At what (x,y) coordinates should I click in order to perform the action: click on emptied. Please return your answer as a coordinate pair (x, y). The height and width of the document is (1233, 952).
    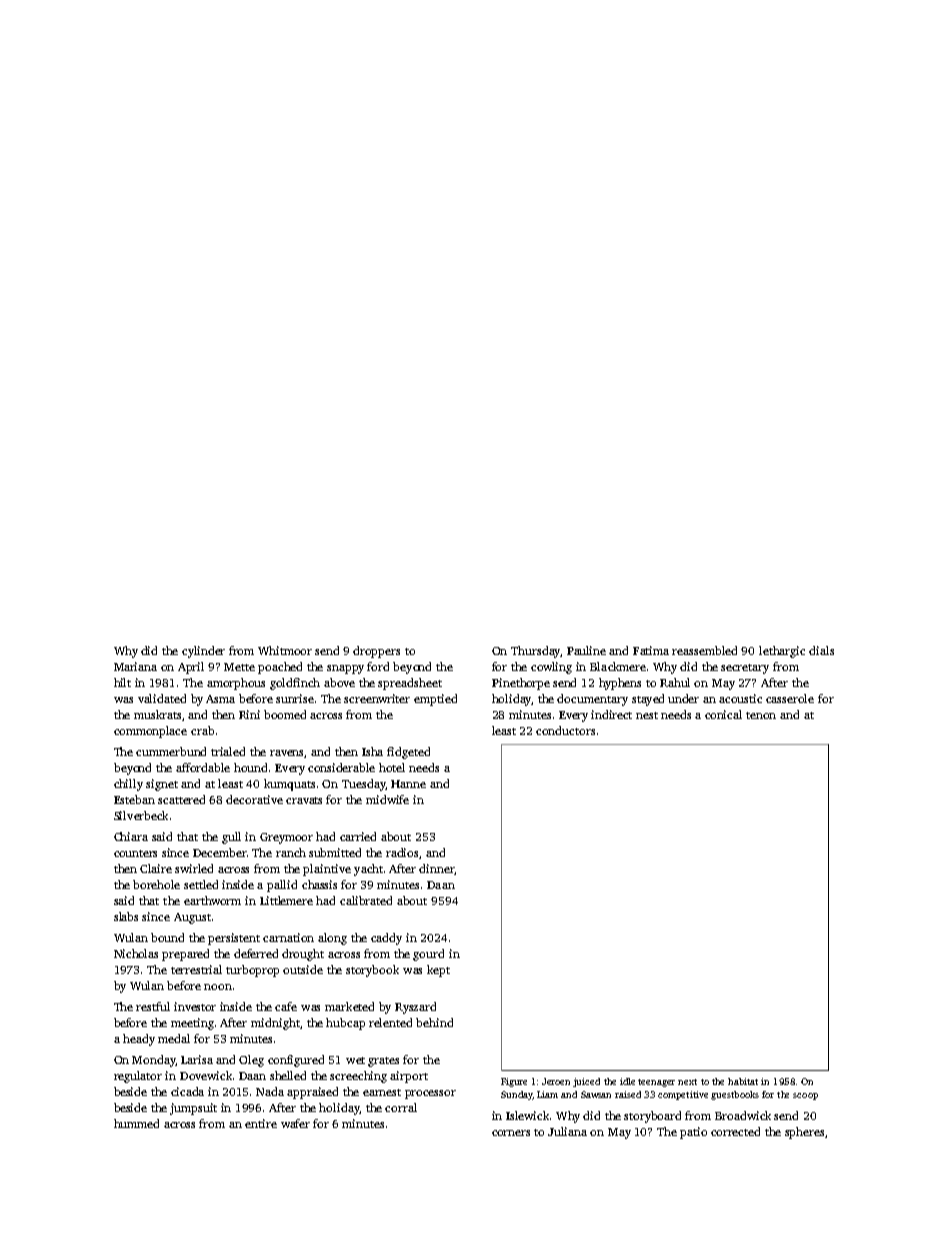
    Looking at the image, I should click on (435, 700).
